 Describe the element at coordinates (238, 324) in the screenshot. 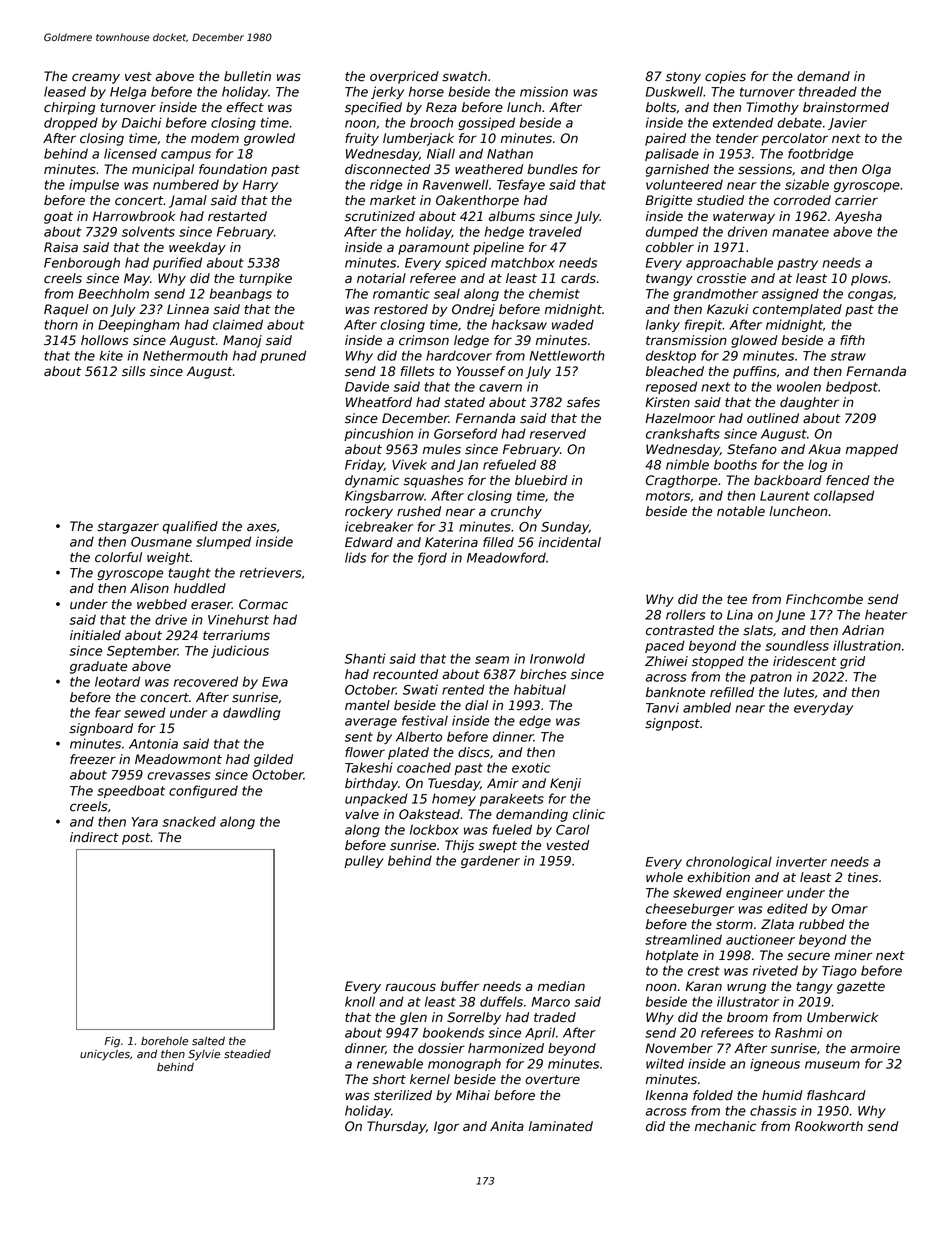

I see `claimed` at that location.
